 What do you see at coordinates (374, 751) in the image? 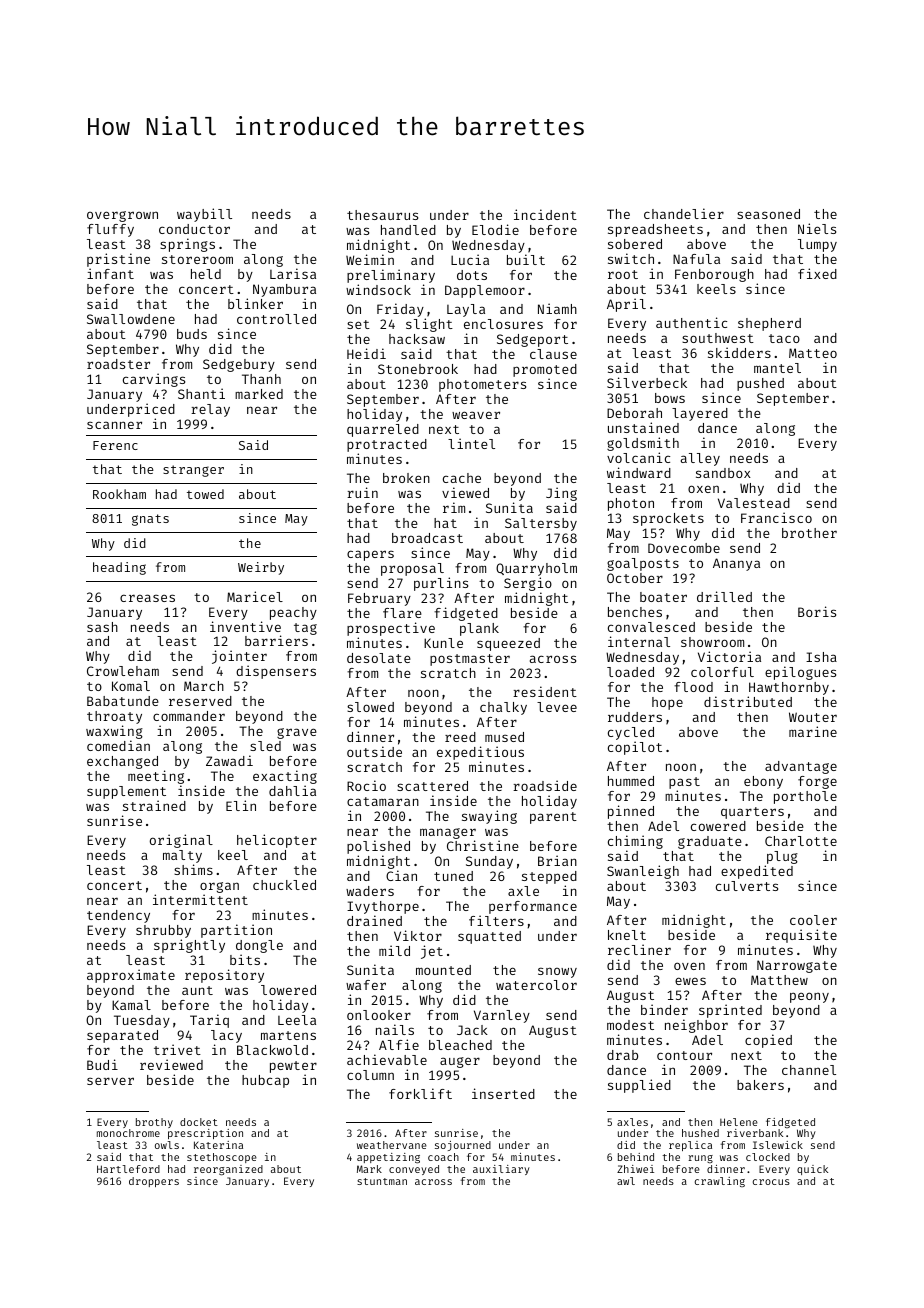
I see `outside` at bounding box center [374, 751].
